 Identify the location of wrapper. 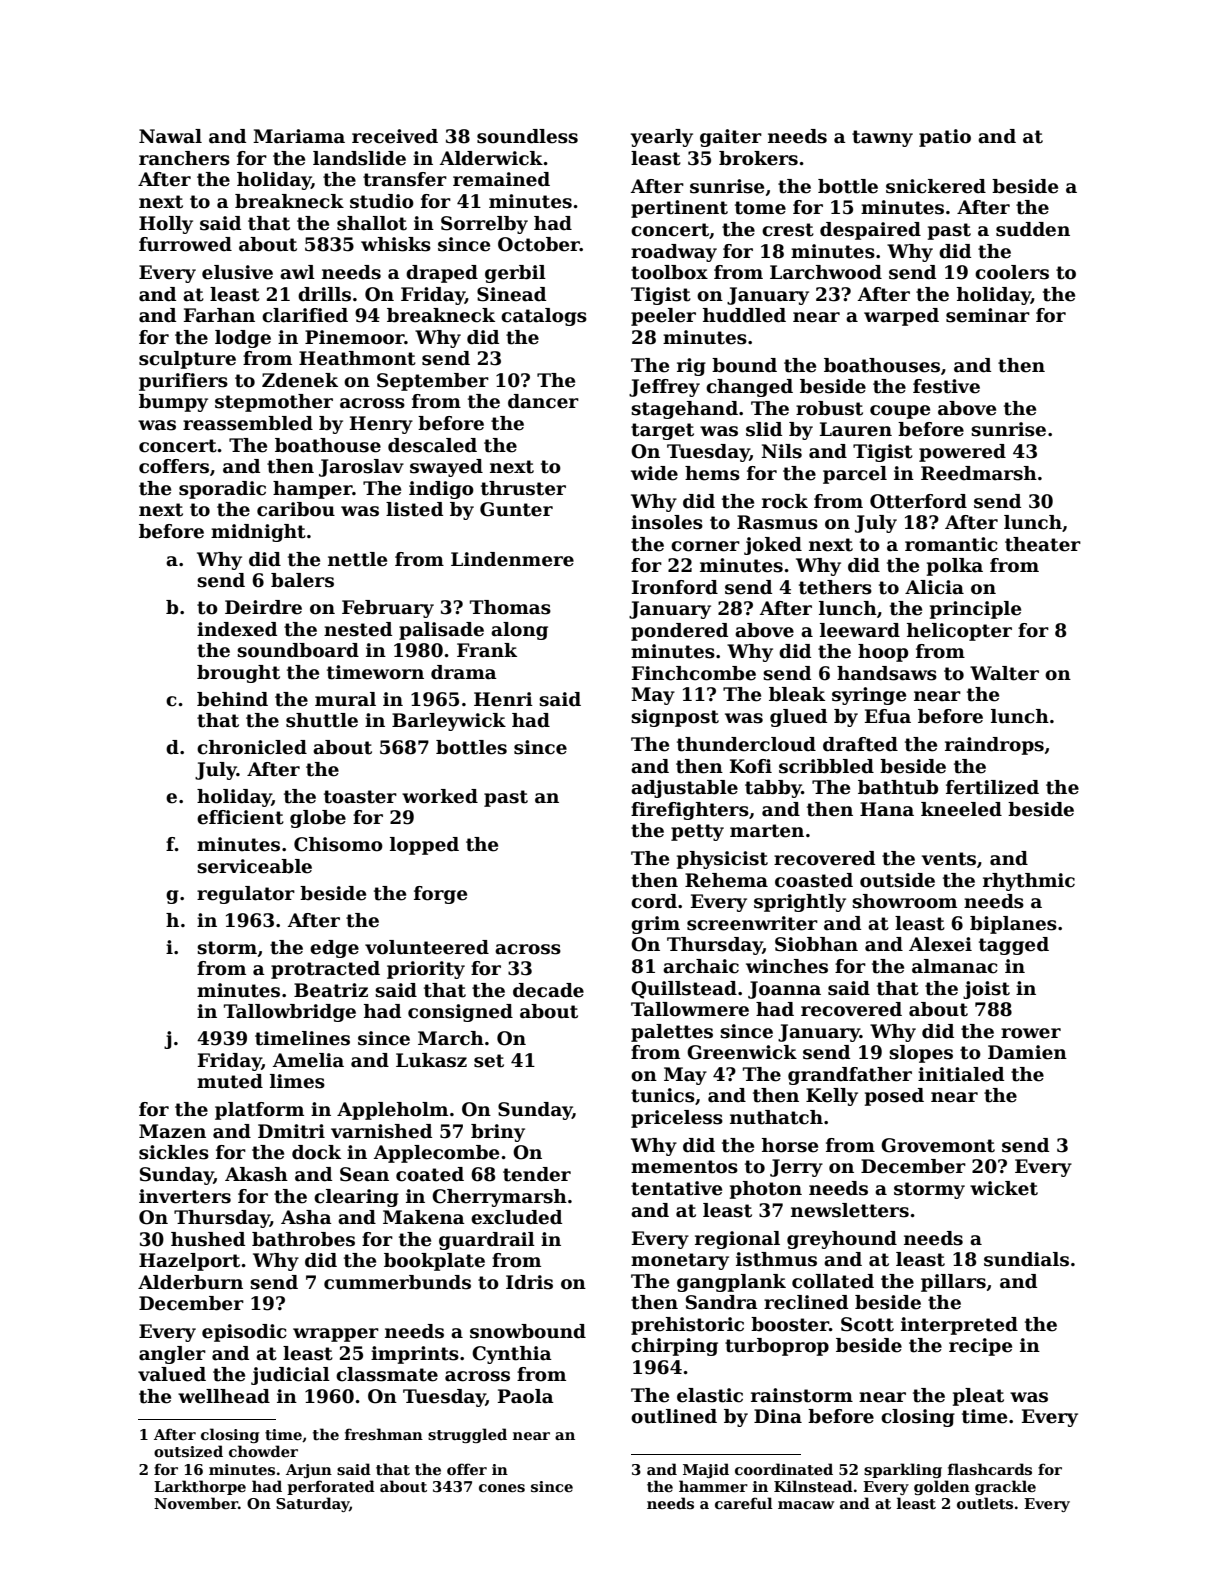
(336, 1335).
